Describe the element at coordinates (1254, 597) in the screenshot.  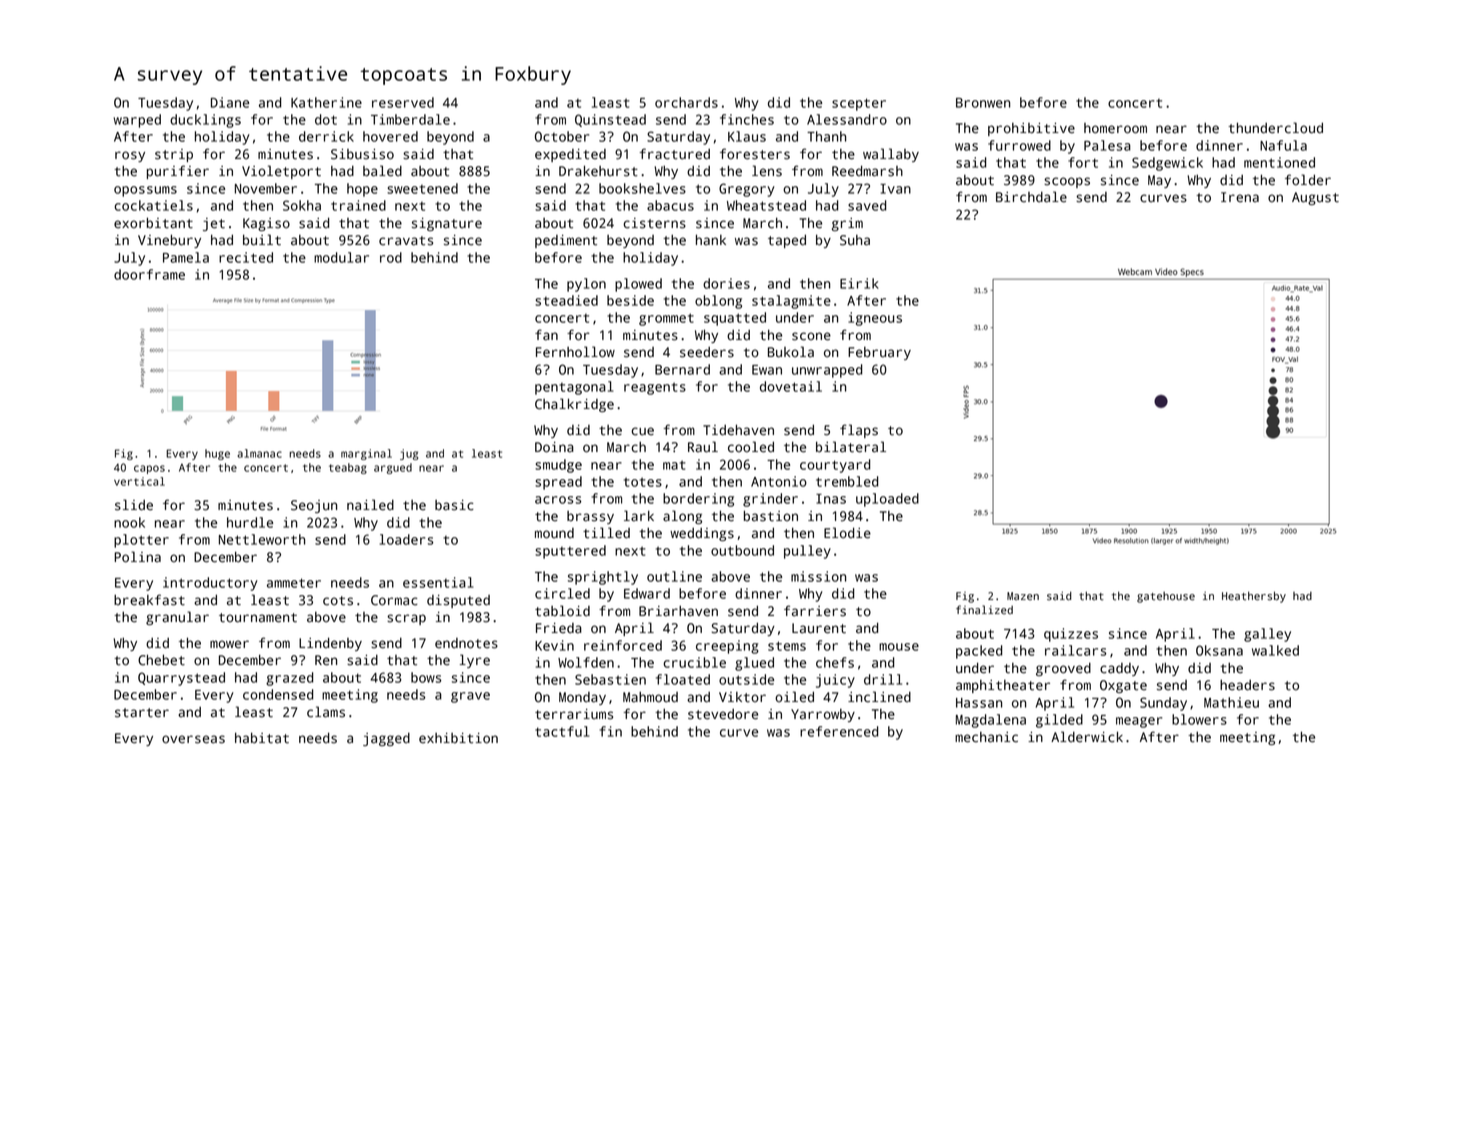
I see `Heathersby` at that location.
